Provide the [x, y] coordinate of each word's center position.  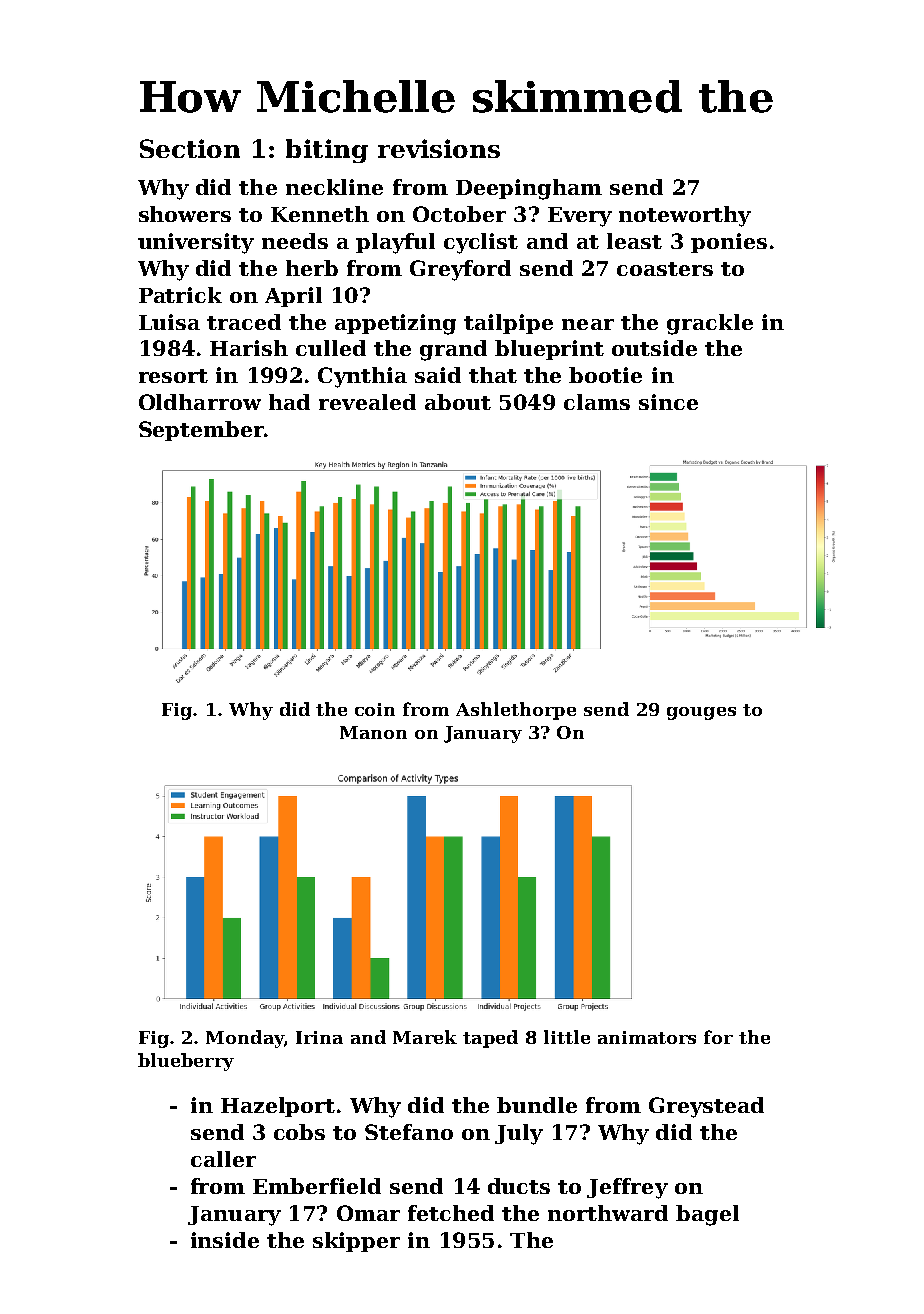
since [668, 402]
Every [580, 217]
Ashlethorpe [516, 711]
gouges [701, 713]
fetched [451, 1213]
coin [375, 709]
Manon [373, 732]
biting [327, 151]
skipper [356, 1242]
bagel [707, 1215]
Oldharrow [200, 402]
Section [190, 148]
